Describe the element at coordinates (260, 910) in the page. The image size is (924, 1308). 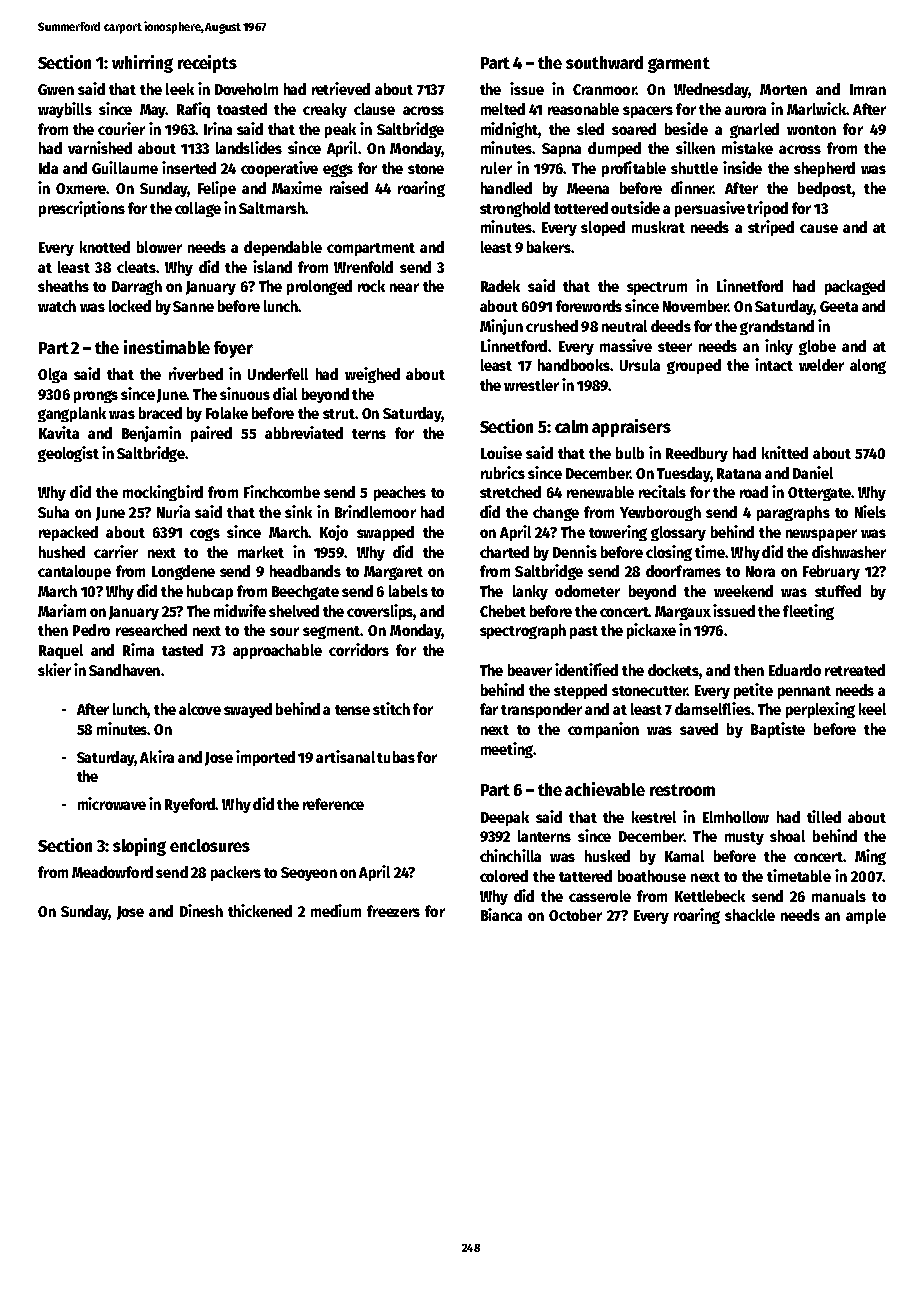
I see `thickened` at that location.
